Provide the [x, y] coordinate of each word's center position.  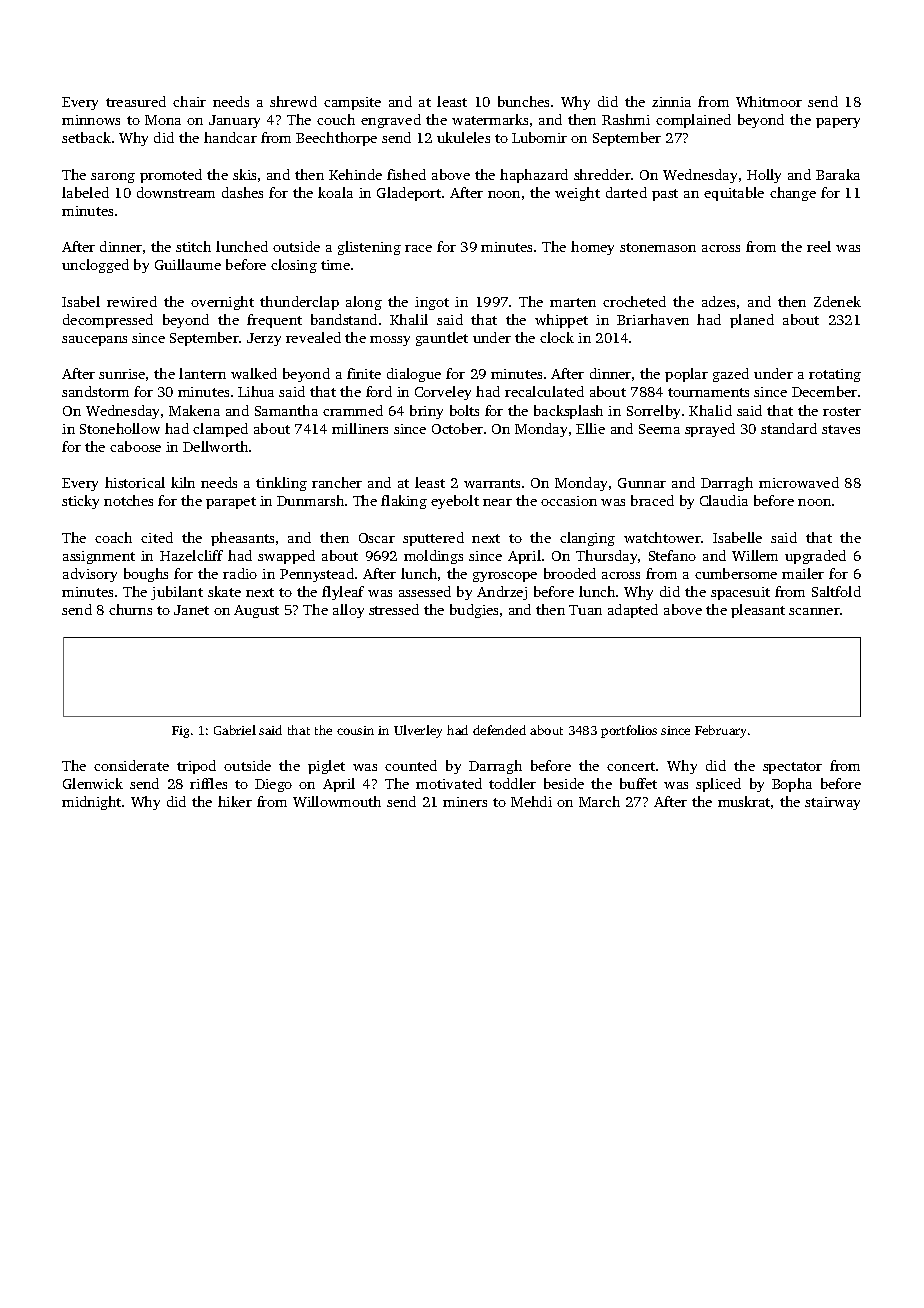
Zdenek [837, 301]
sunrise [122, 374]
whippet [561, 321]
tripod [196, 767]
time [335, 265]
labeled [85, 192]
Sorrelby [653, 412]
